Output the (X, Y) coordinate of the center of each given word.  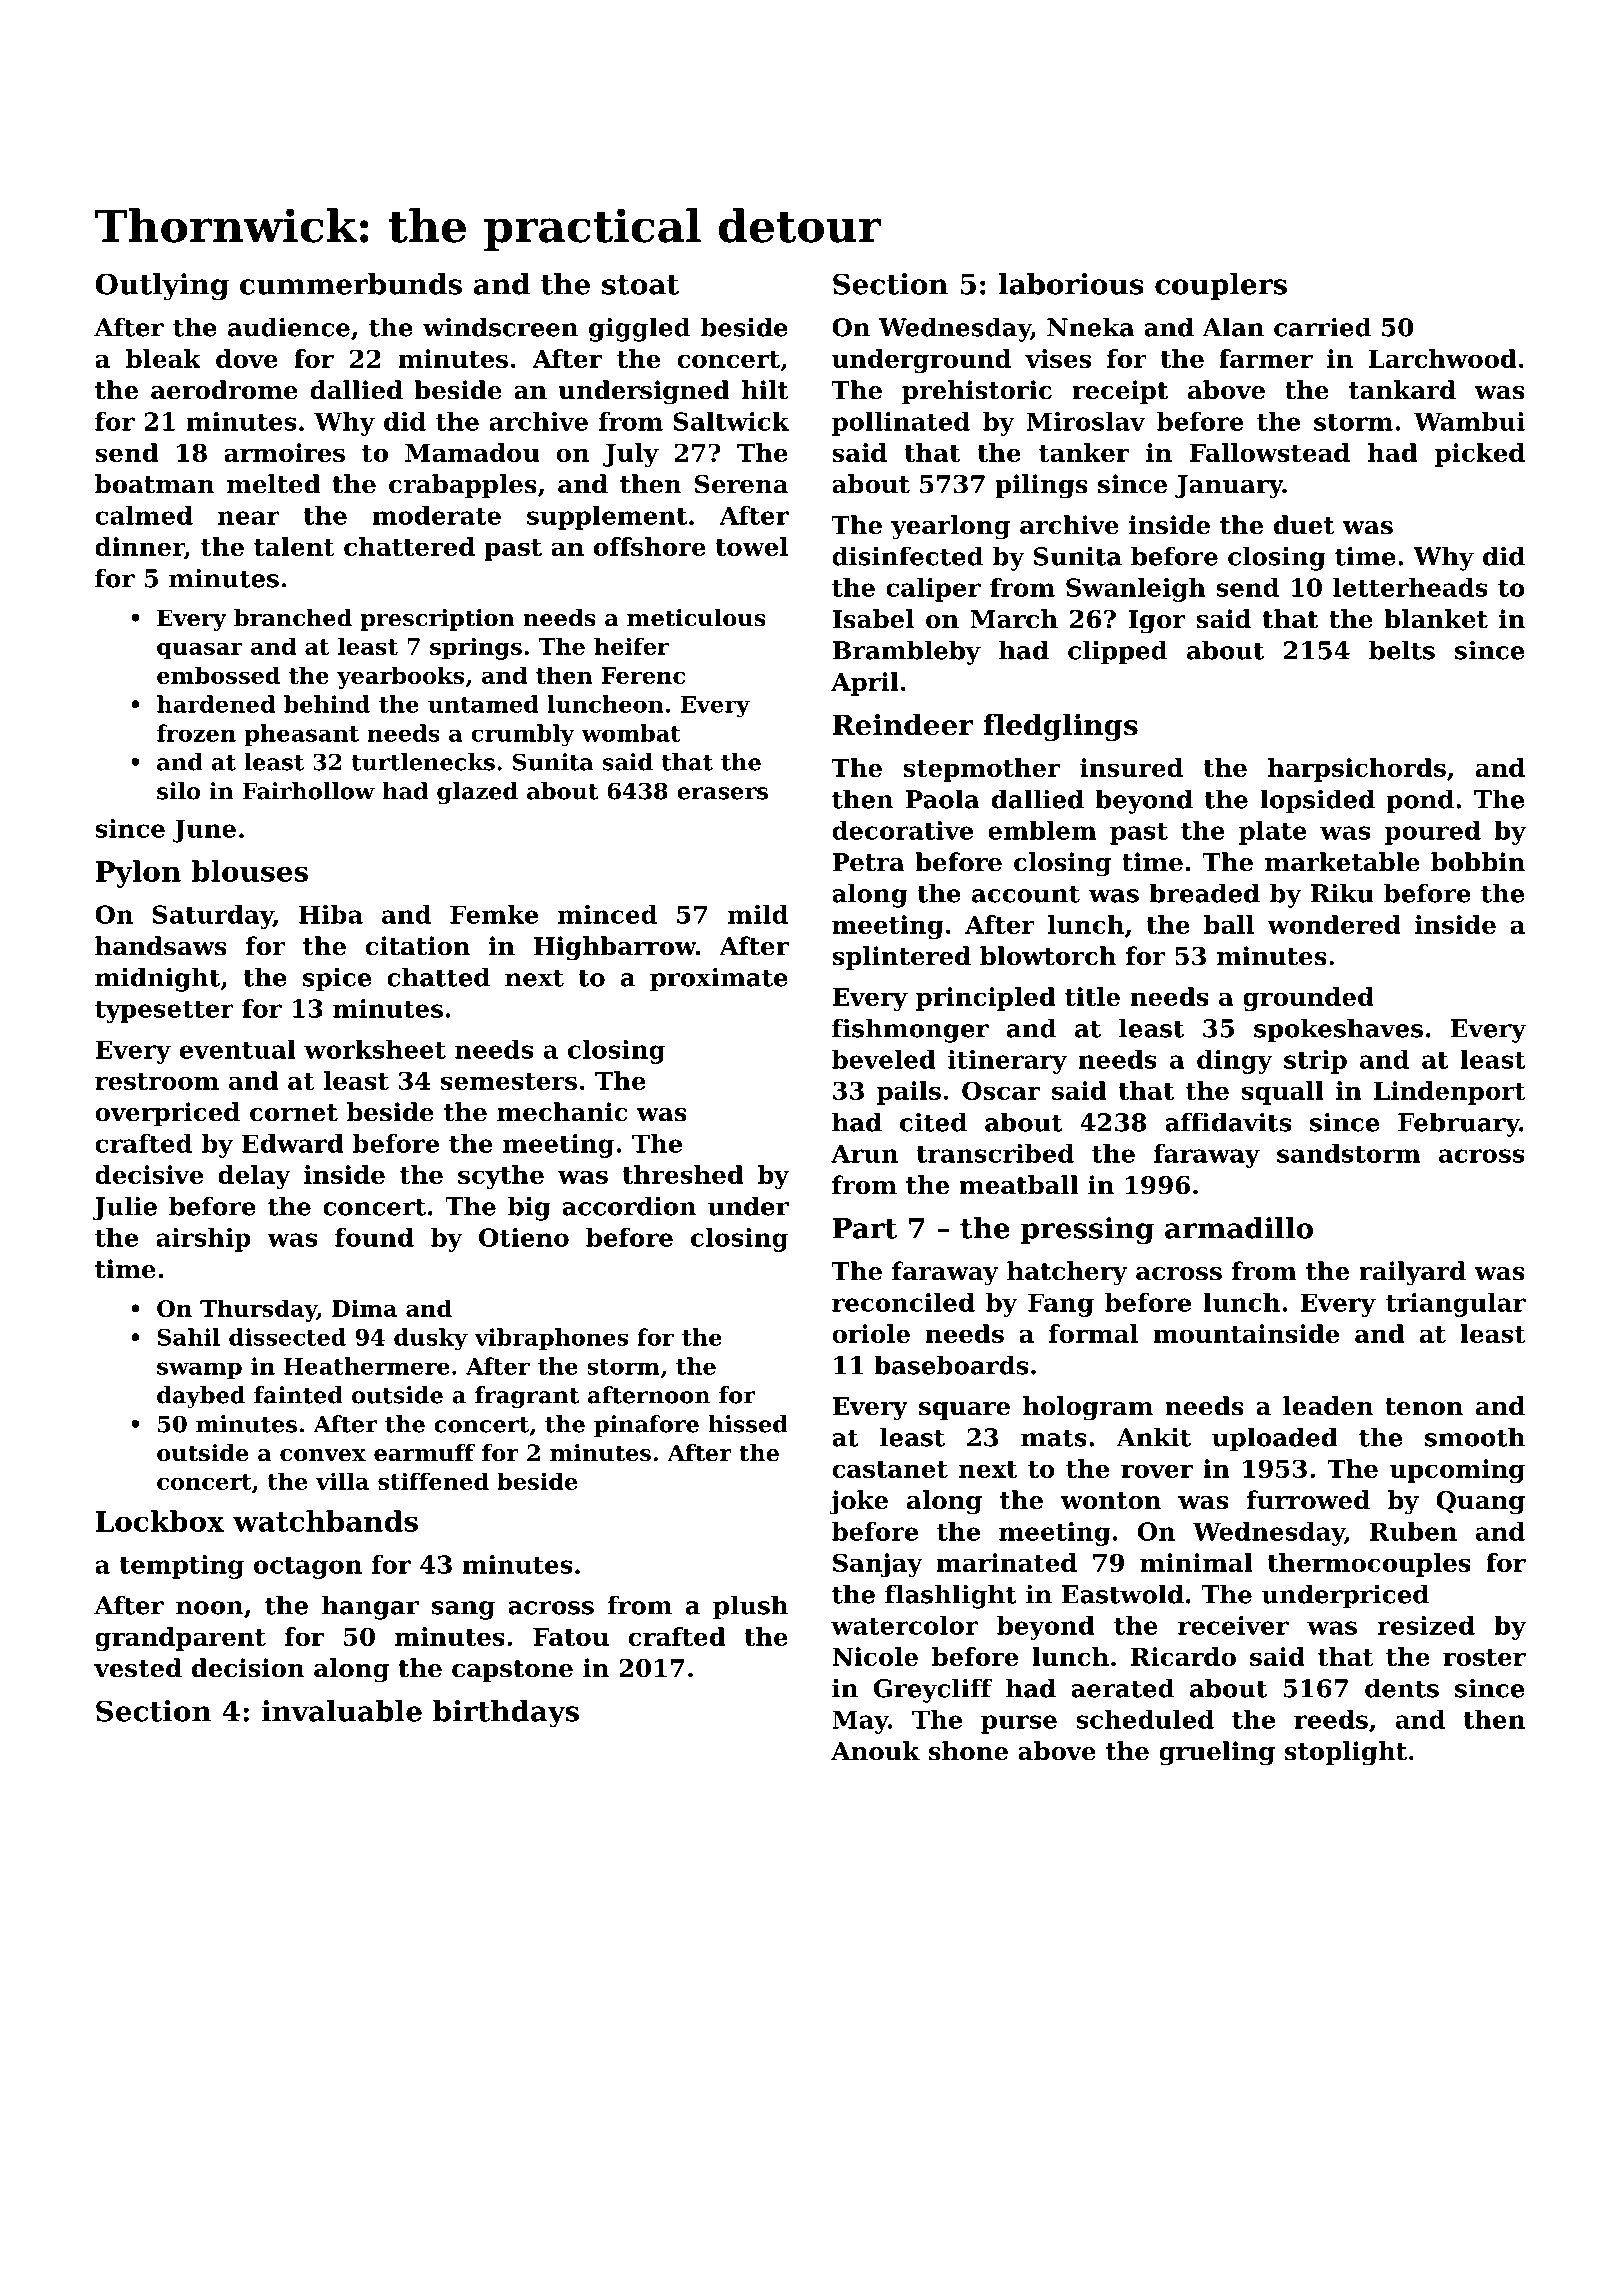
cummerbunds (351, 284)
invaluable (342, 1711)
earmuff (424, 1453)
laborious (1071, 284)
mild (758, 914)
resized (1426, 1625)
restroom (157, 1081)
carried (1322, 327)
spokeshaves (1338, 1030)
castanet (890, 1469)
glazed (477, 793)
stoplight (1346, 1753)
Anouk (875, 1751)
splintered (901, 958)
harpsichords (1357, 770)
